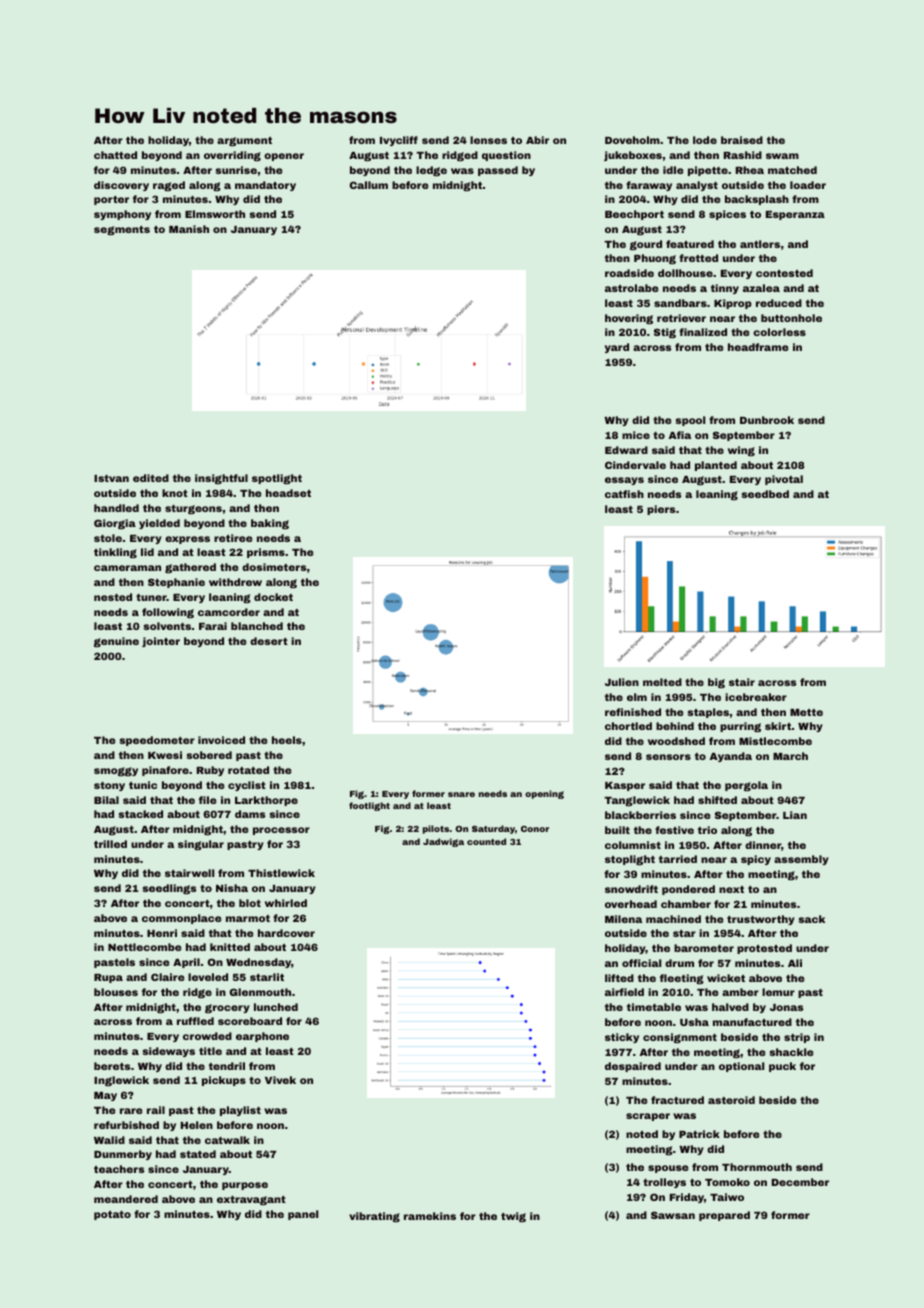 Image resolution: width=924 pixels, height=1308 pixels. I want to click on Tanglewick, so click(637, 801).
